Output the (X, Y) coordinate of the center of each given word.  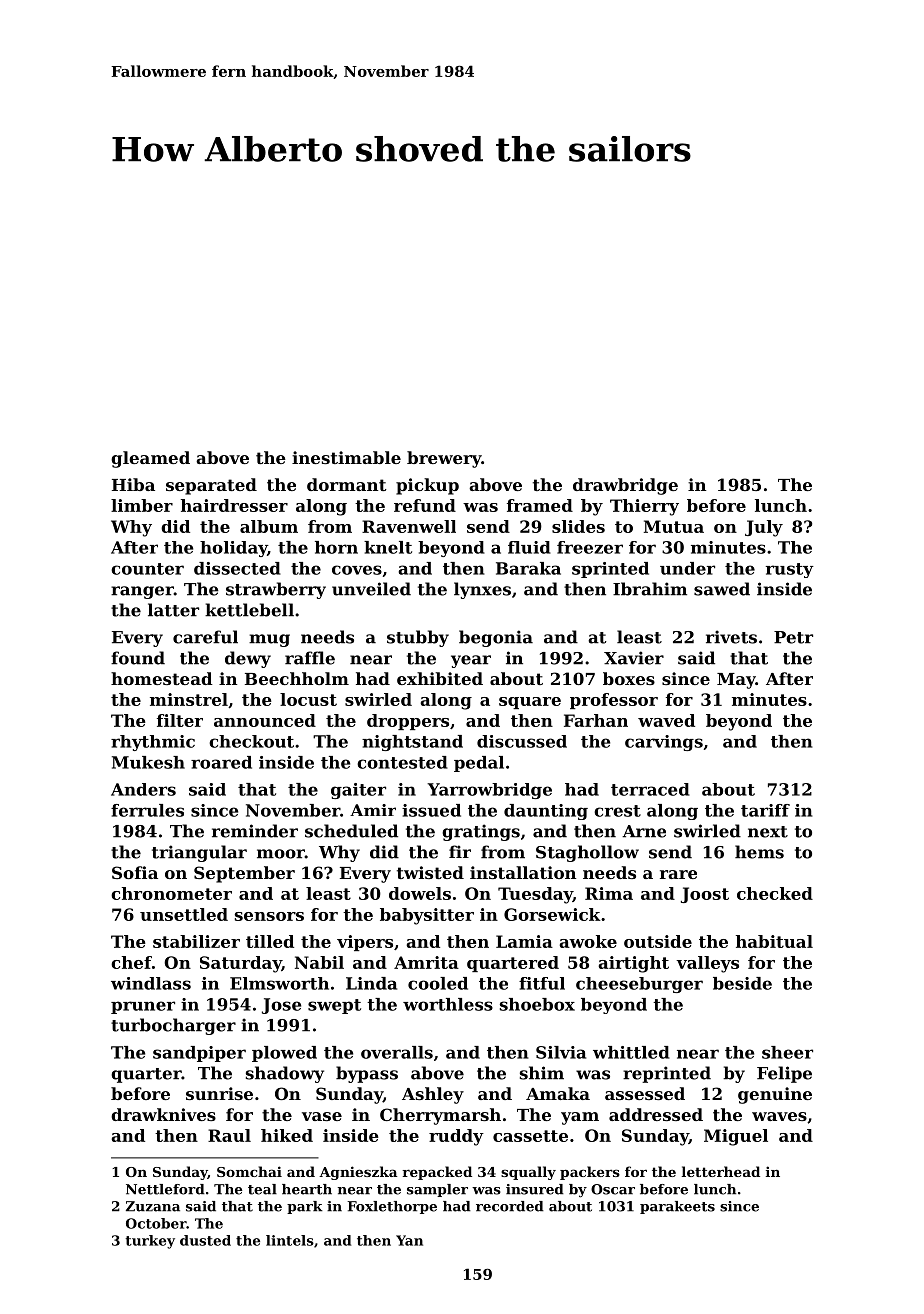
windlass (151, 983)
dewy (248, 659)
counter (147, 569)
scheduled (351, 831)
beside (742, 983)
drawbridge (625, 486)
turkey (150, 1242)
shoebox (537, 1004)
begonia (496, 638)
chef (131, 962)
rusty (790, 570)
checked (775, 893)
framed (540, 505)
